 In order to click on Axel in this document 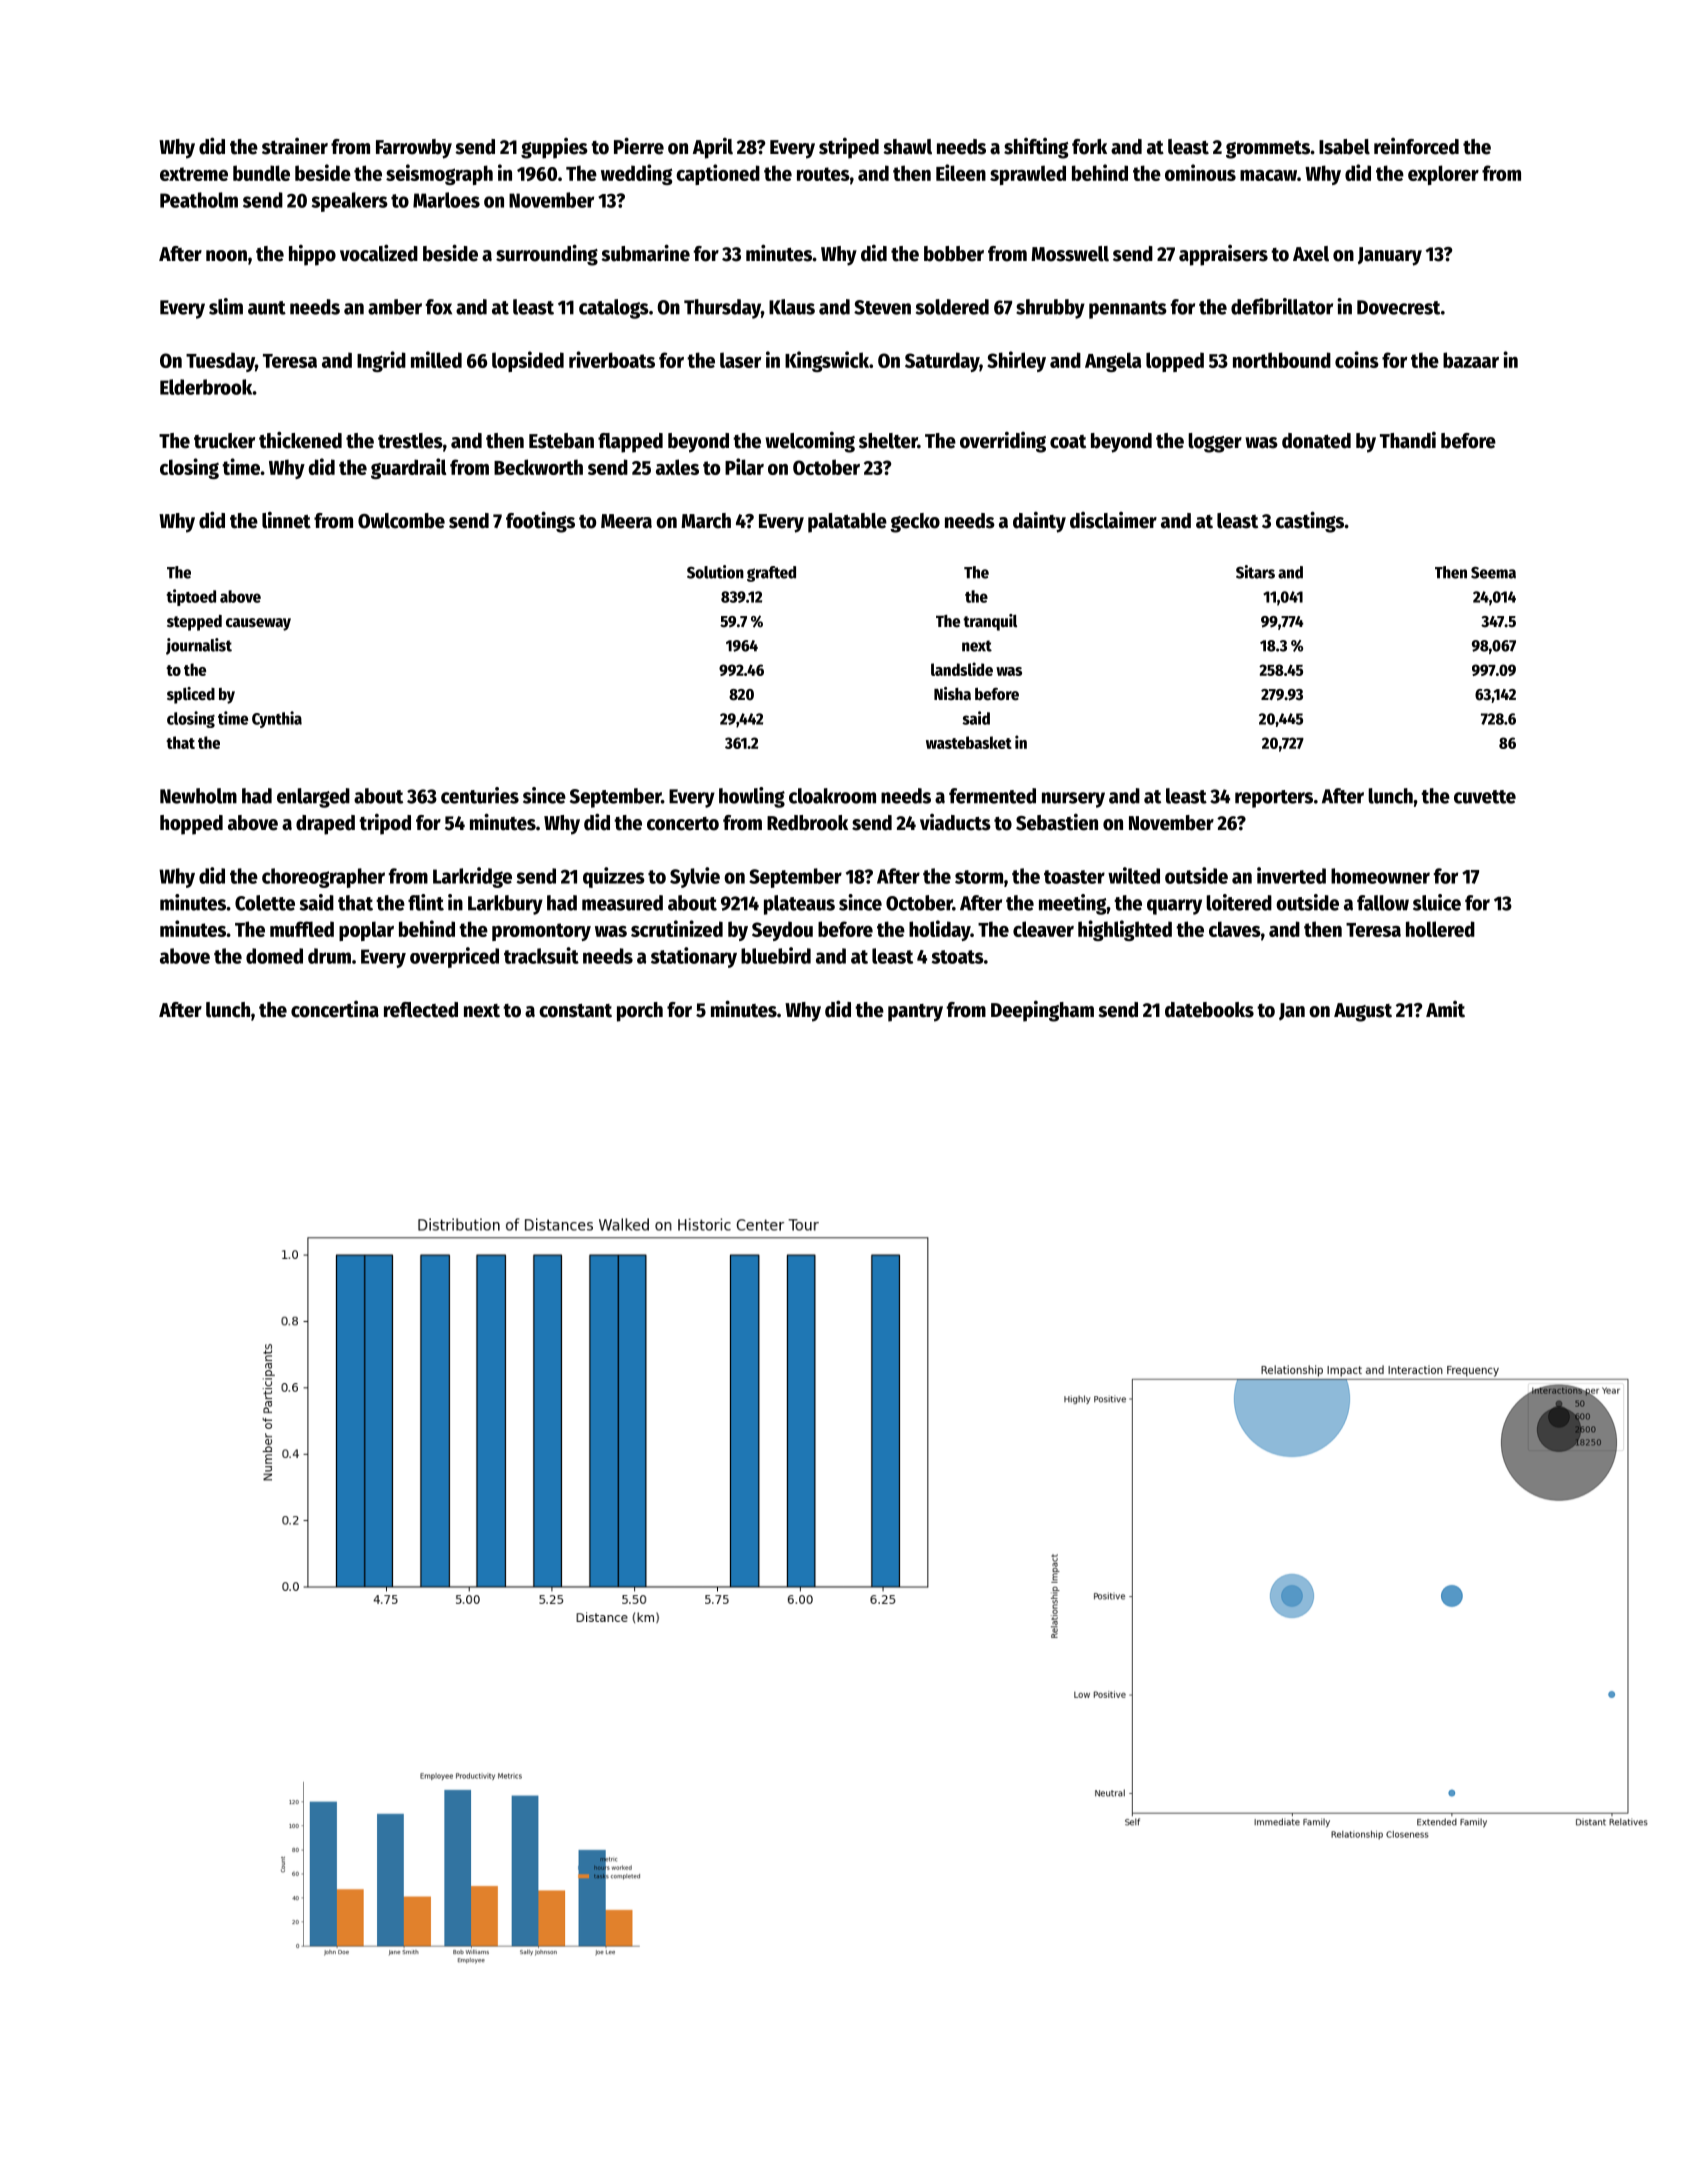, I will do `click(1311, 254)`.
